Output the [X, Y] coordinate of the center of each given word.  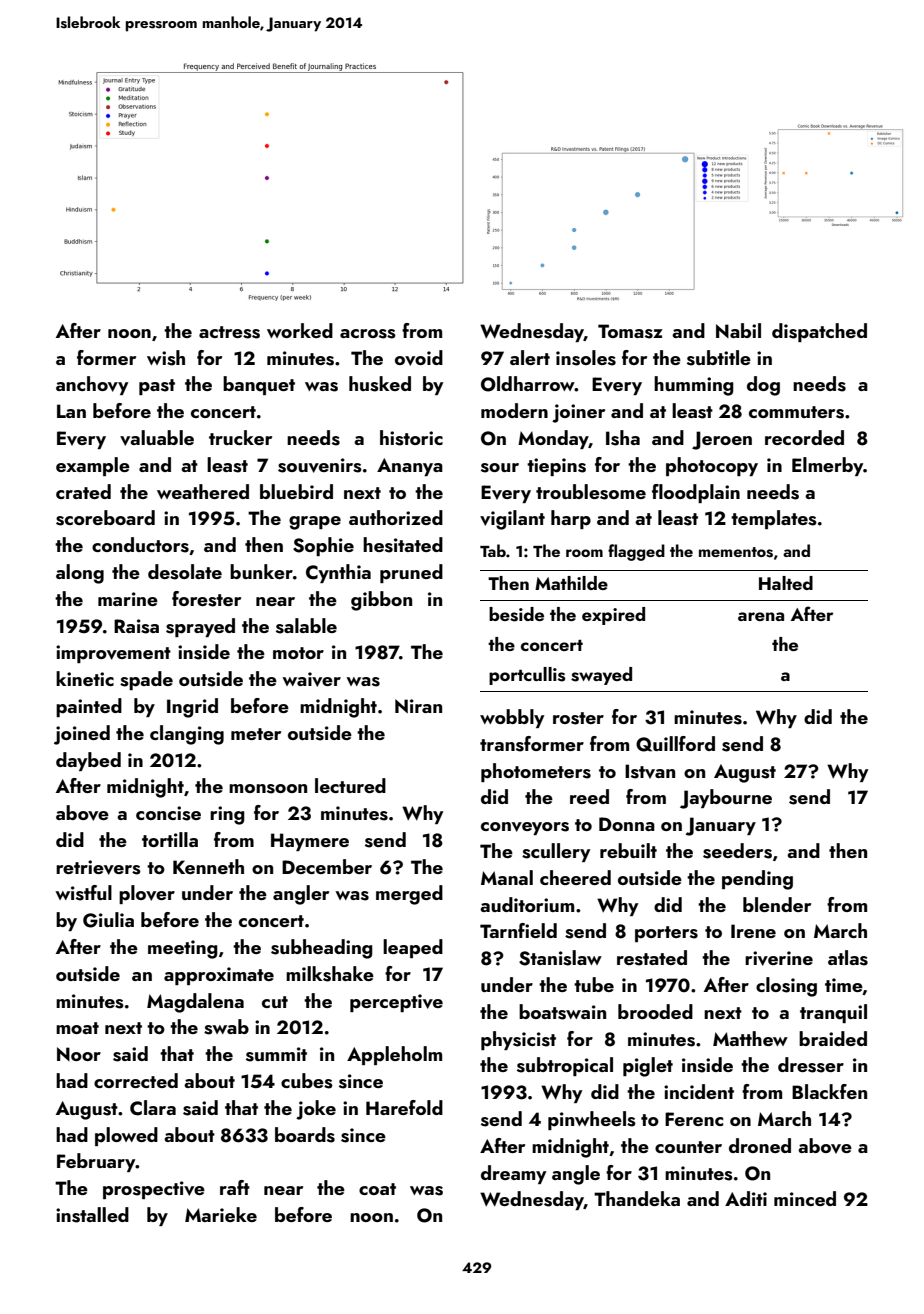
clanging [187, 735]
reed [589, 796]
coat [377, 1189]
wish [166, 358]
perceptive [396, 1003]
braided [833, 1038]
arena [761, 616]
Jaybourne [726, 799]
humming [694, 386]
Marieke [221, 1214]
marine [128, 599]
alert [530, 357]
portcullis [527, 676]
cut [275, 1002]
